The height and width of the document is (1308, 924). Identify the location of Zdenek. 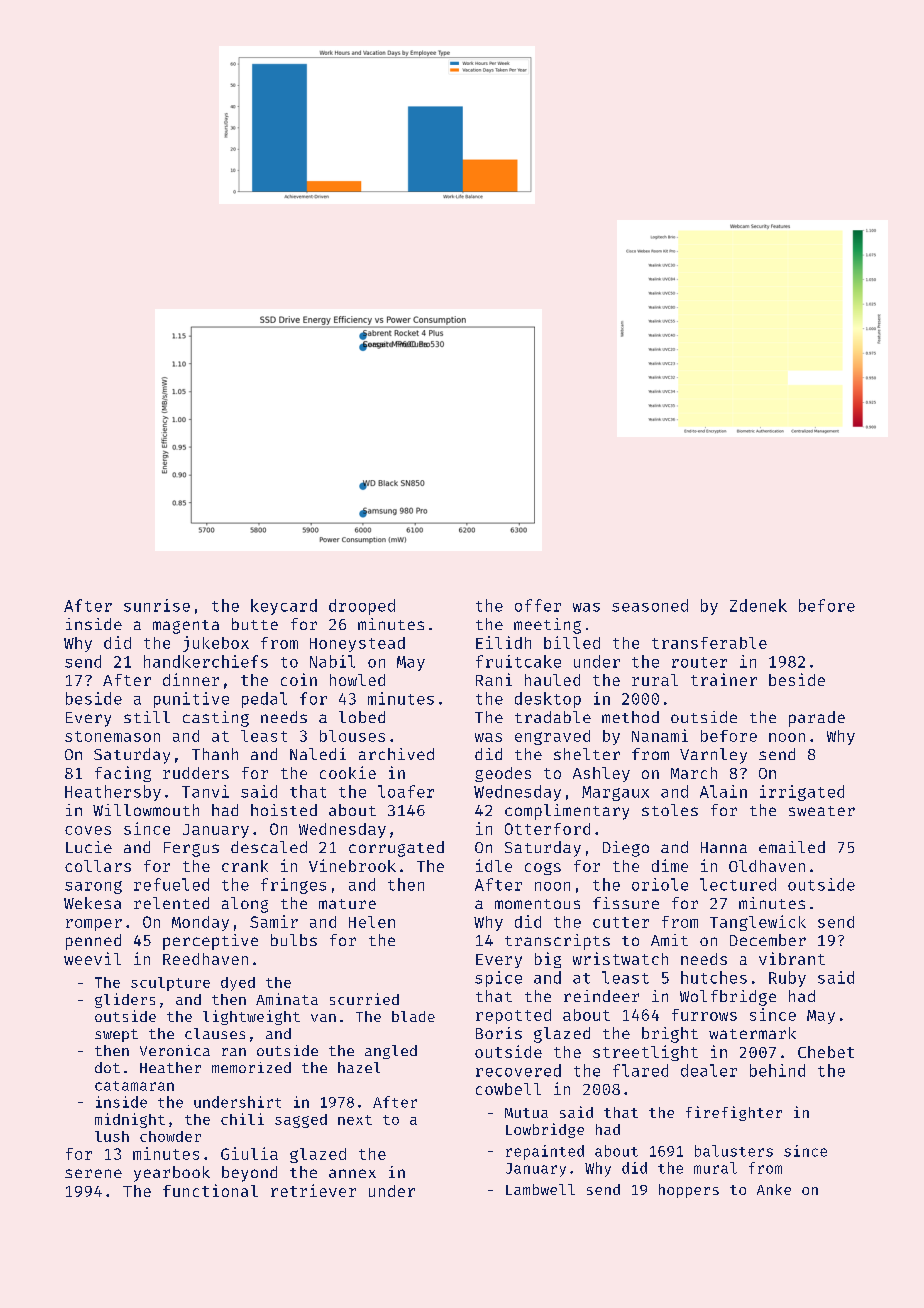
(758, 605).
